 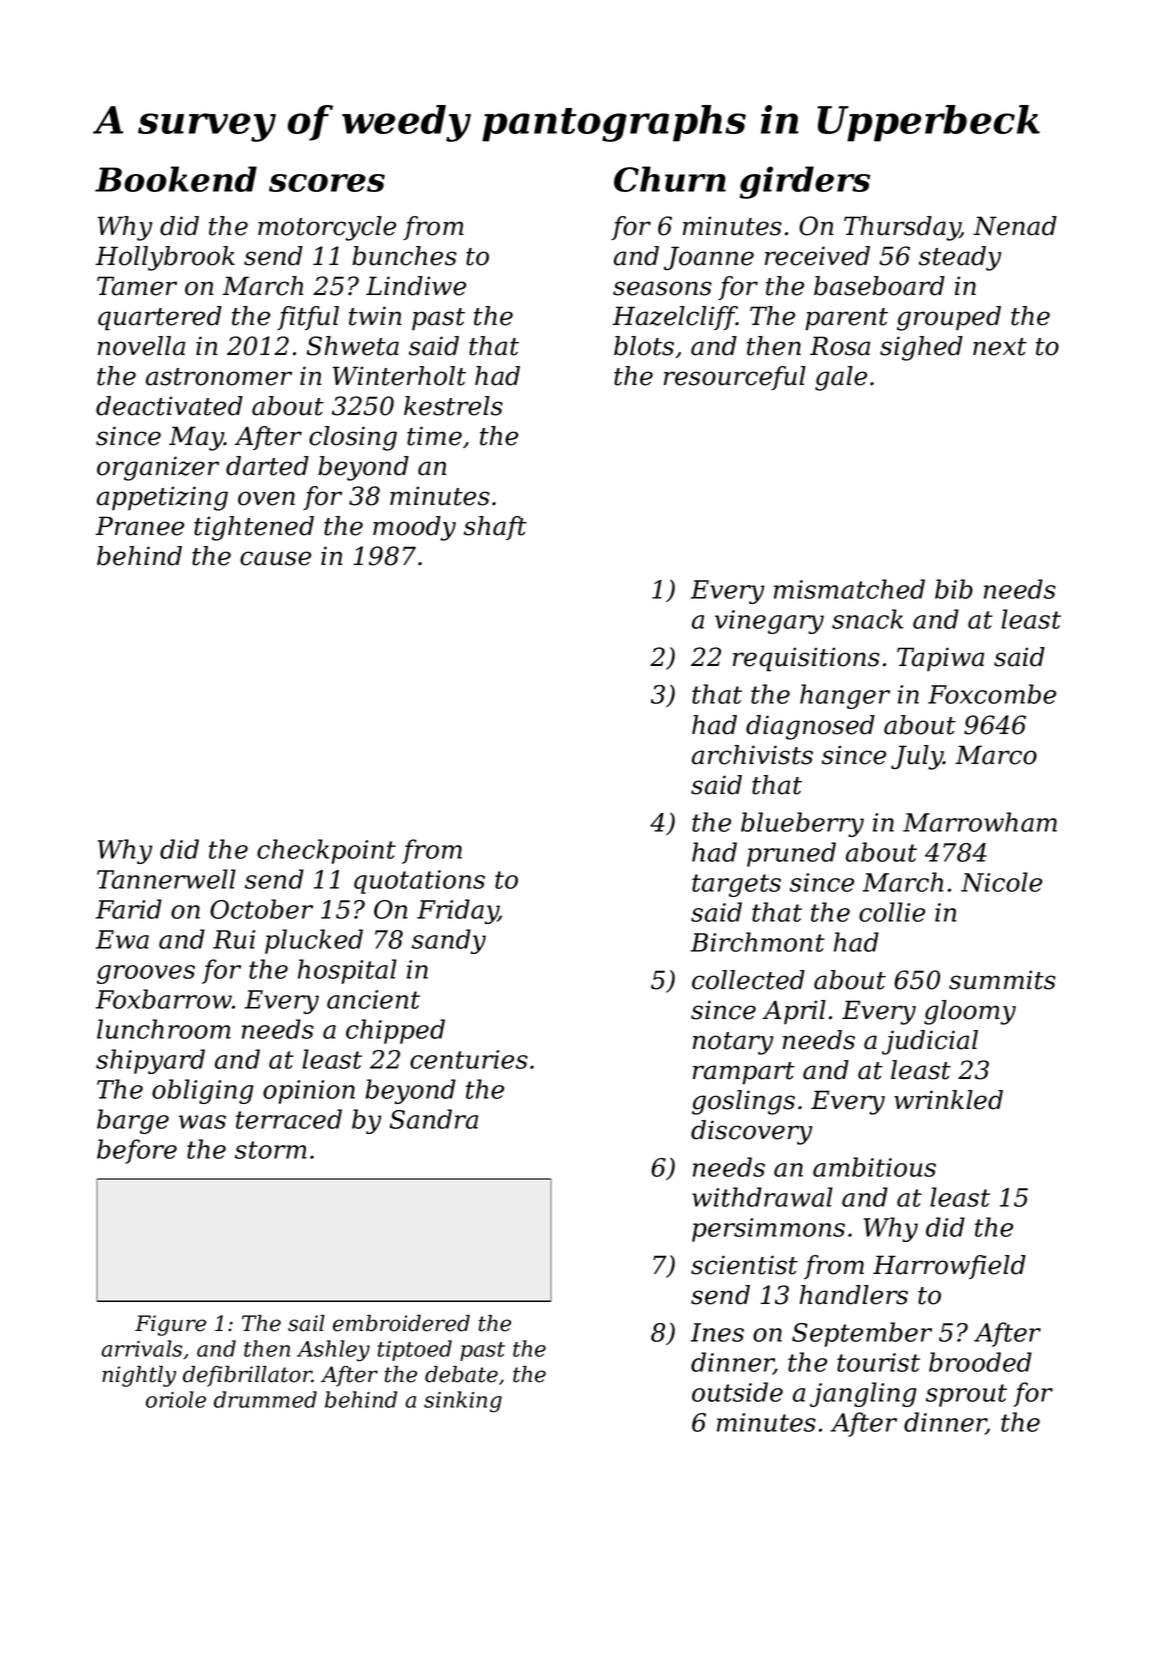 I want to click on scores, so click(x=327, y=183).
